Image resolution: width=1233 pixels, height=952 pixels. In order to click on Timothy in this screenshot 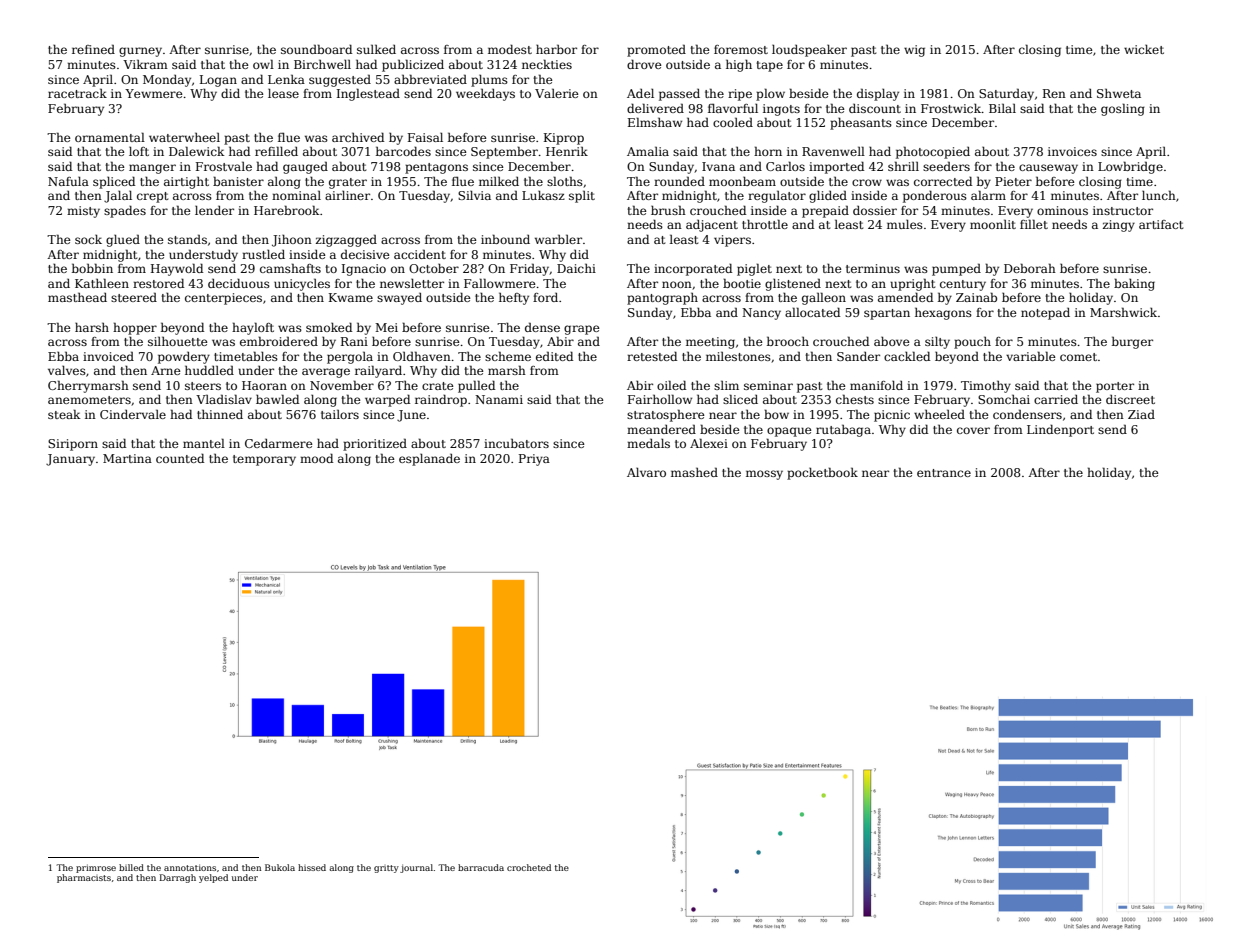, I will do `click(986, 386)`.
